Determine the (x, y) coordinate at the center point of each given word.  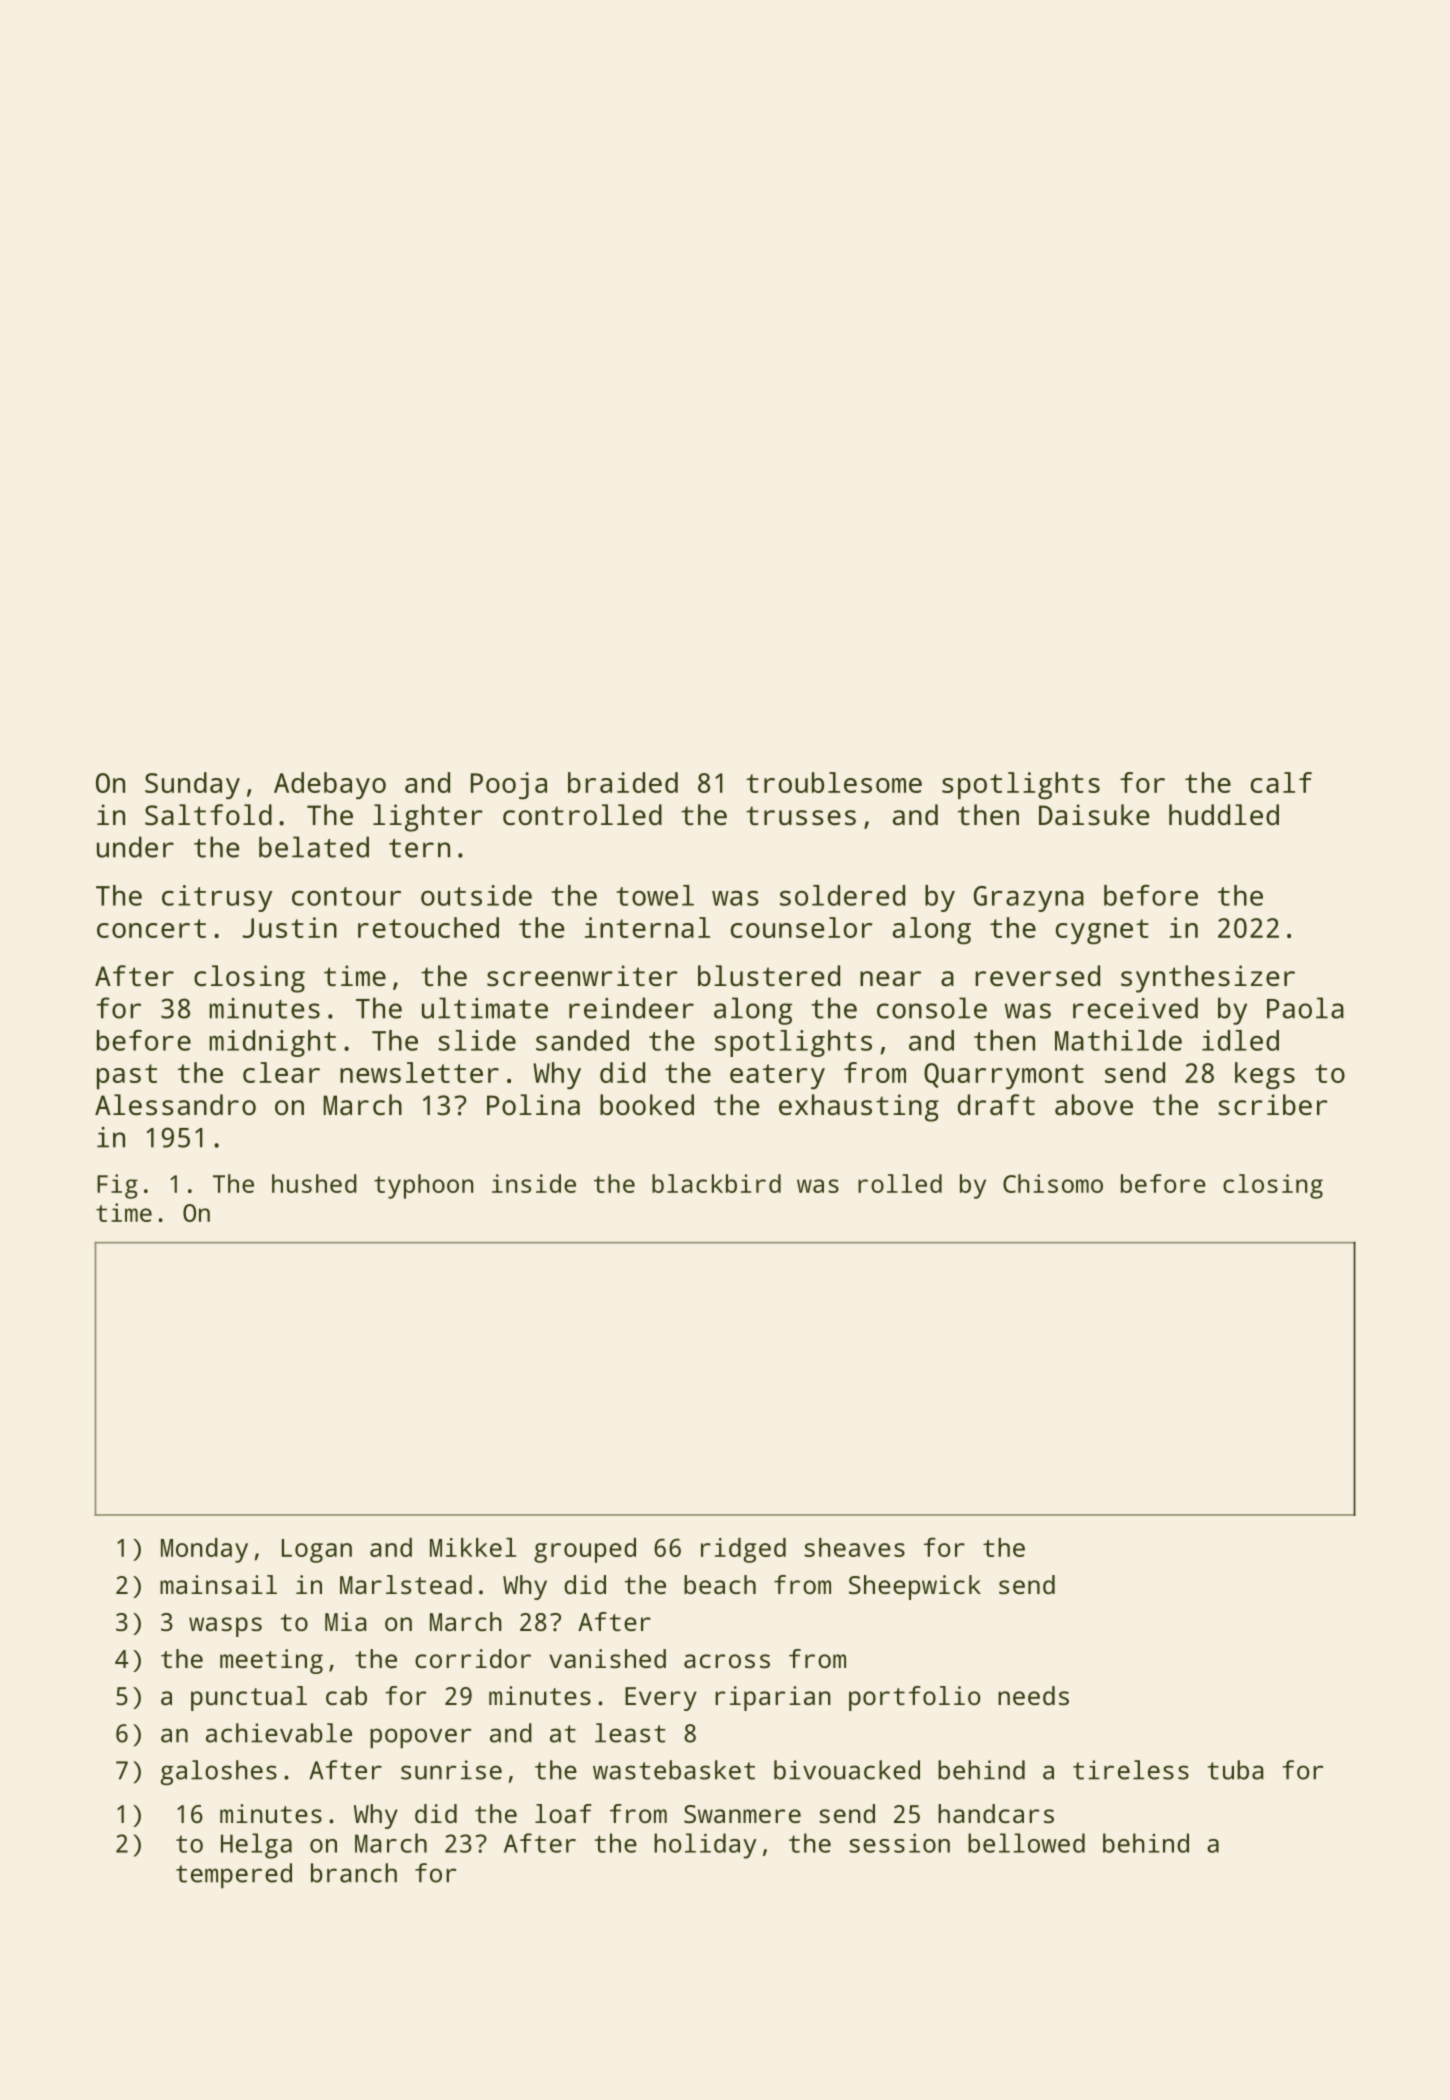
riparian (773, 1698)
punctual (249, 1698)
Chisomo (1053, 1183)
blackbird (716, 1183)
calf (1281, 782)
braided (623, 782)
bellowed (1026, 1843)
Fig (117, 1186)
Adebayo (330, 785)
